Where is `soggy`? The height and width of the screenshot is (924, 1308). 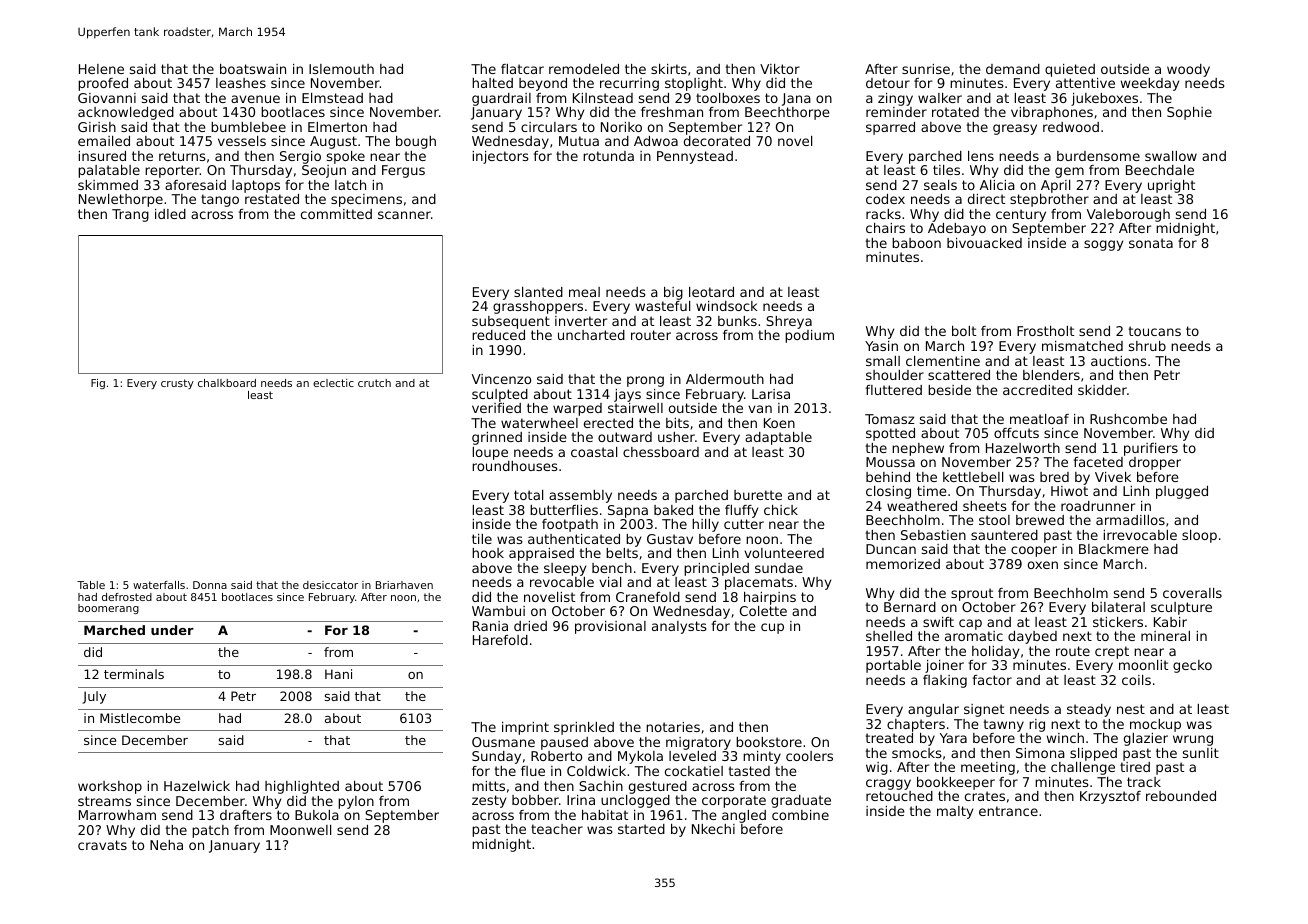
soggy is located at coordinates (1103, 245).
